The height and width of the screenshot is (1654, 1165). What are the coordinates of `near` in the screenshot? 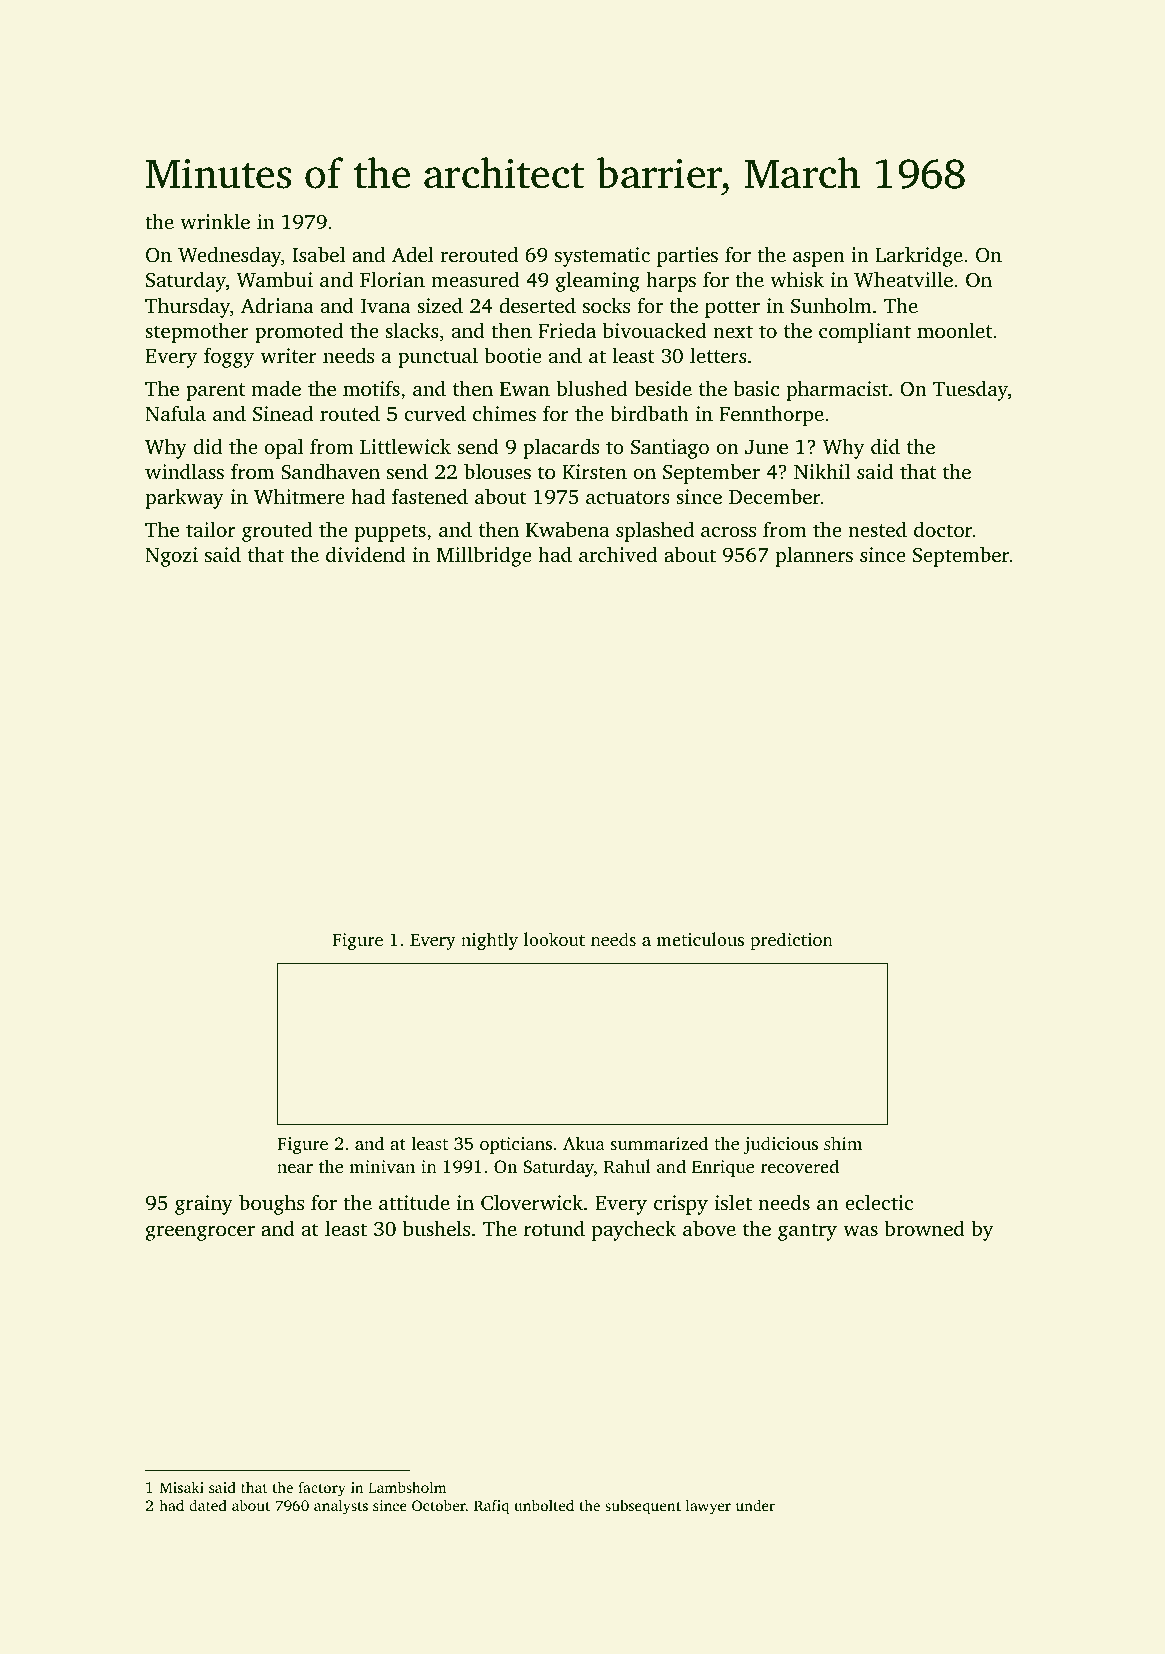 It's located at (295, 1168).
